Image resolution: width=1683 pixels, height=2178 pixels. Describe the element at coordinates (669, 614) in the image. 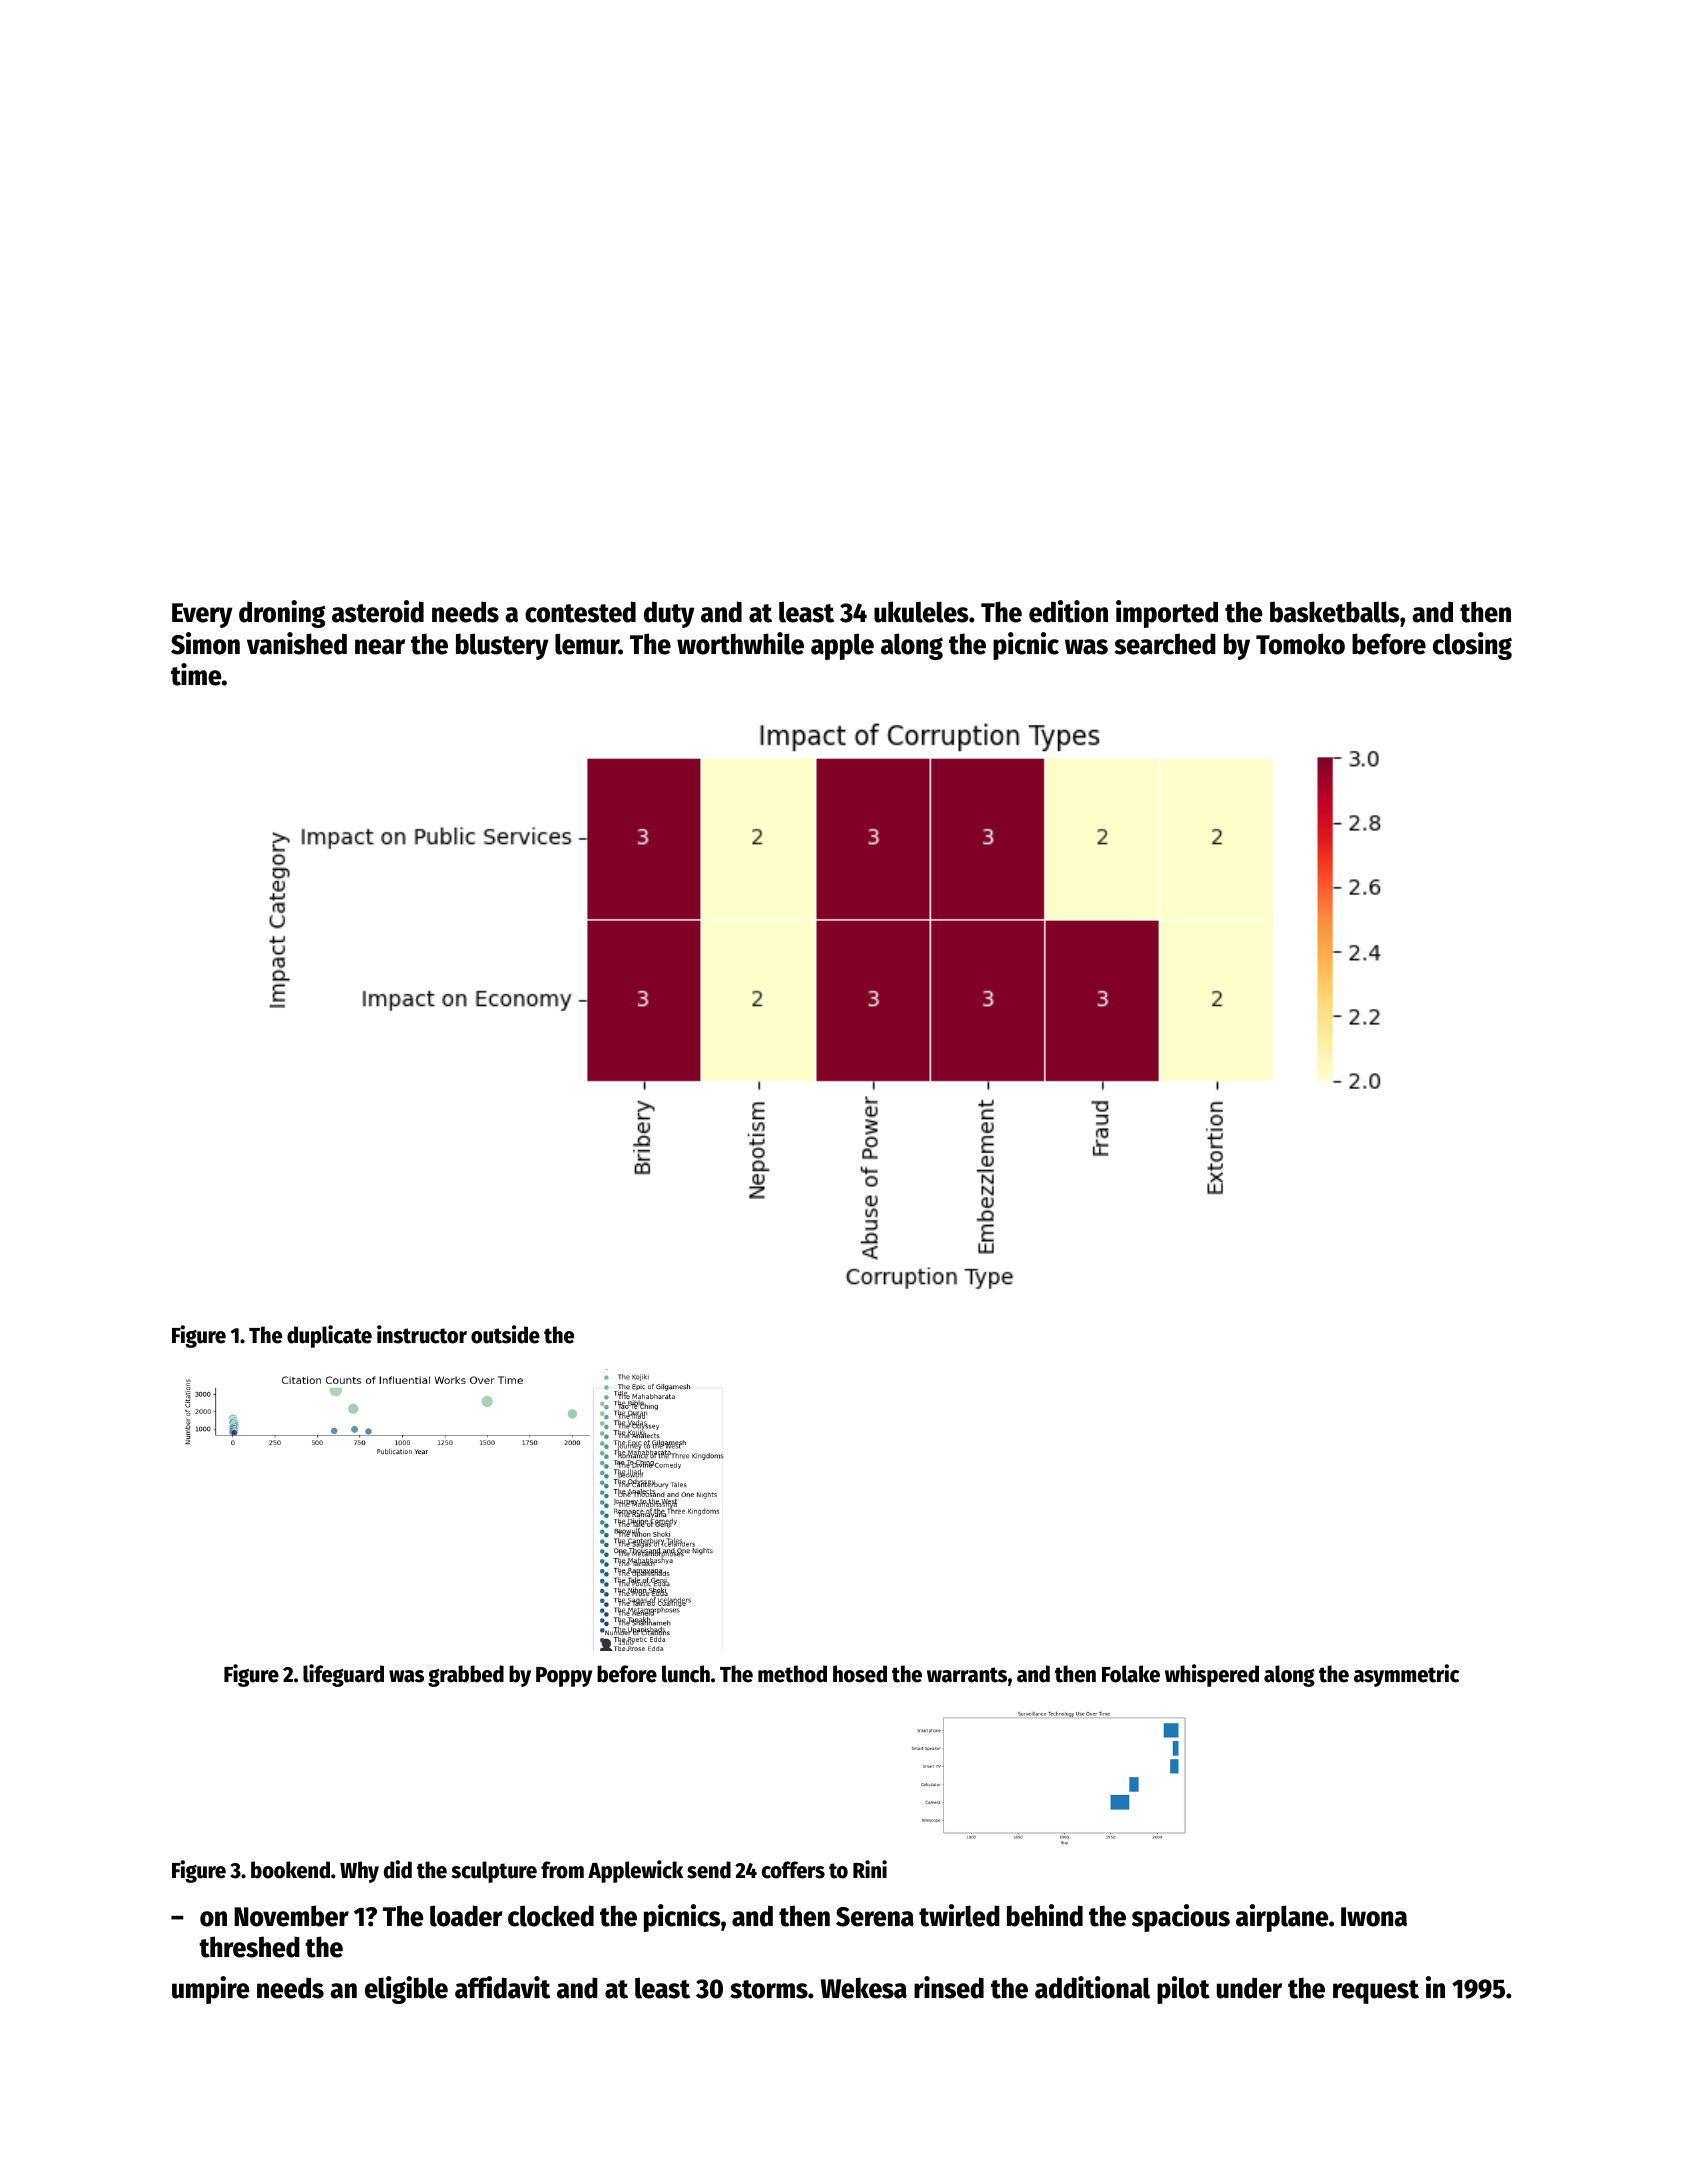

I see `duty` at that location.
